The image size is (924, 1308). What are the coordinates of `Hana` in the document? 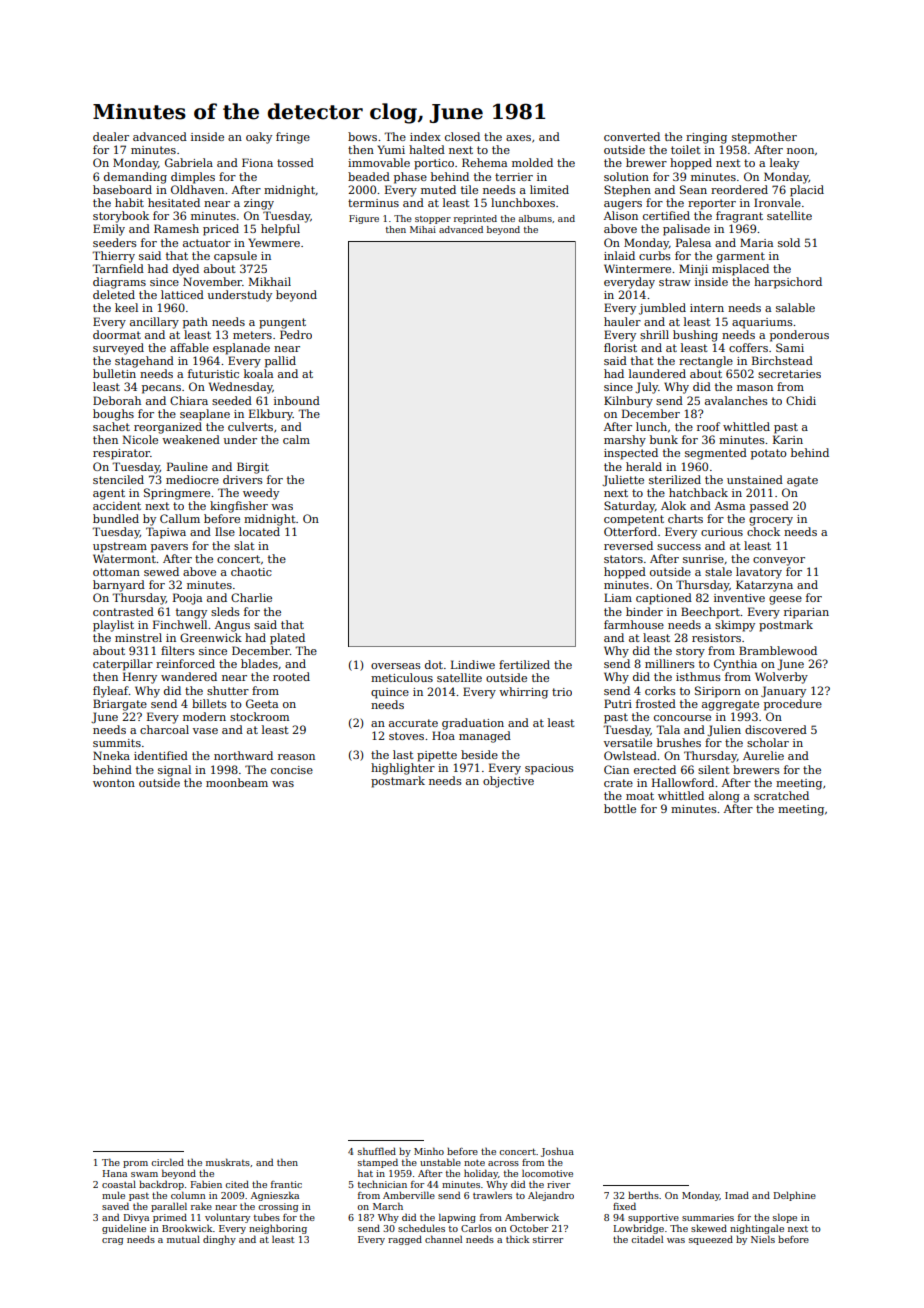 It's located at (114, 1173).
